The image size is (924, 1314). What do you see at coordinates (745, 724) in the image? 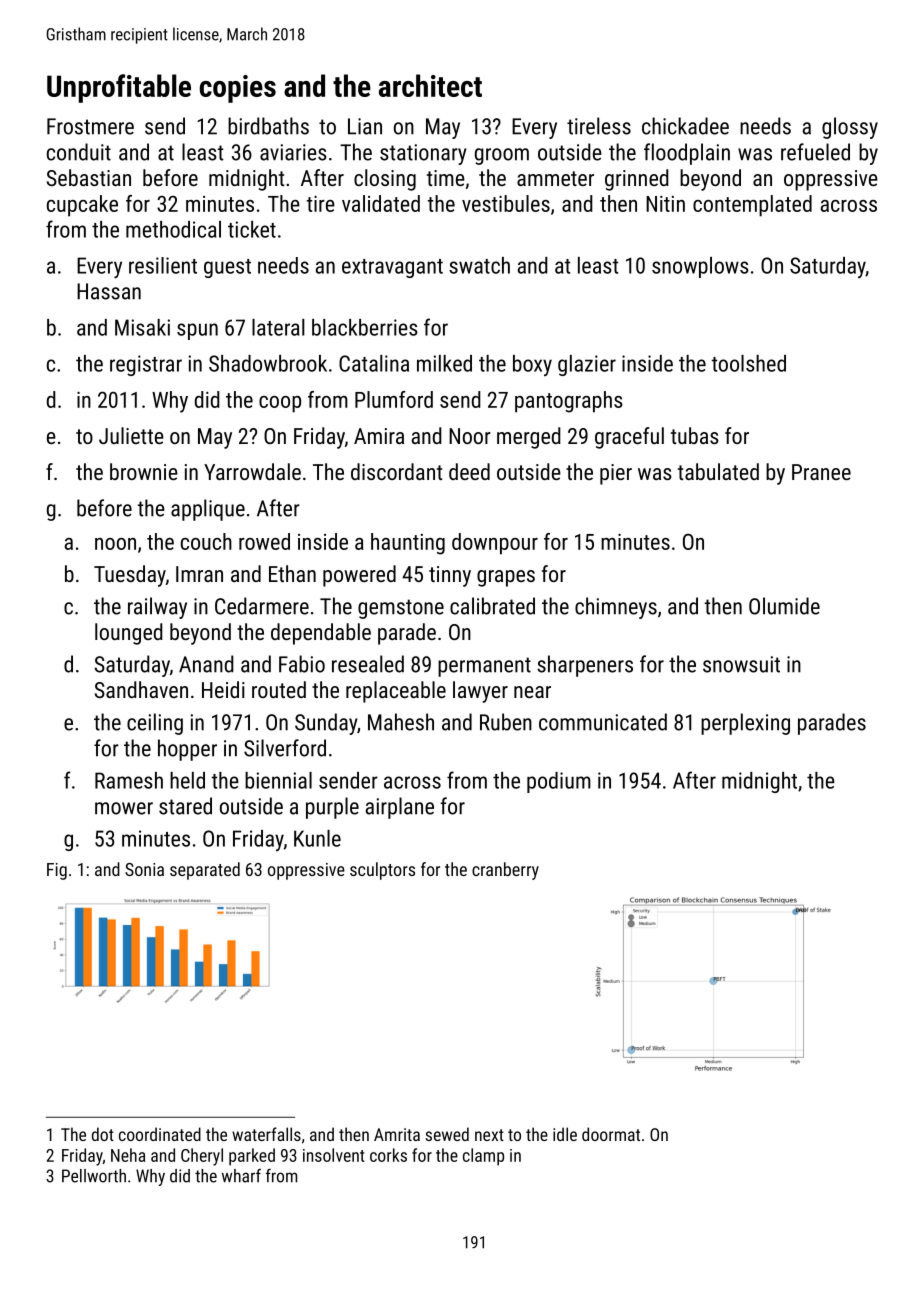
I see `perplexing` at bounding box center [745, 724].
